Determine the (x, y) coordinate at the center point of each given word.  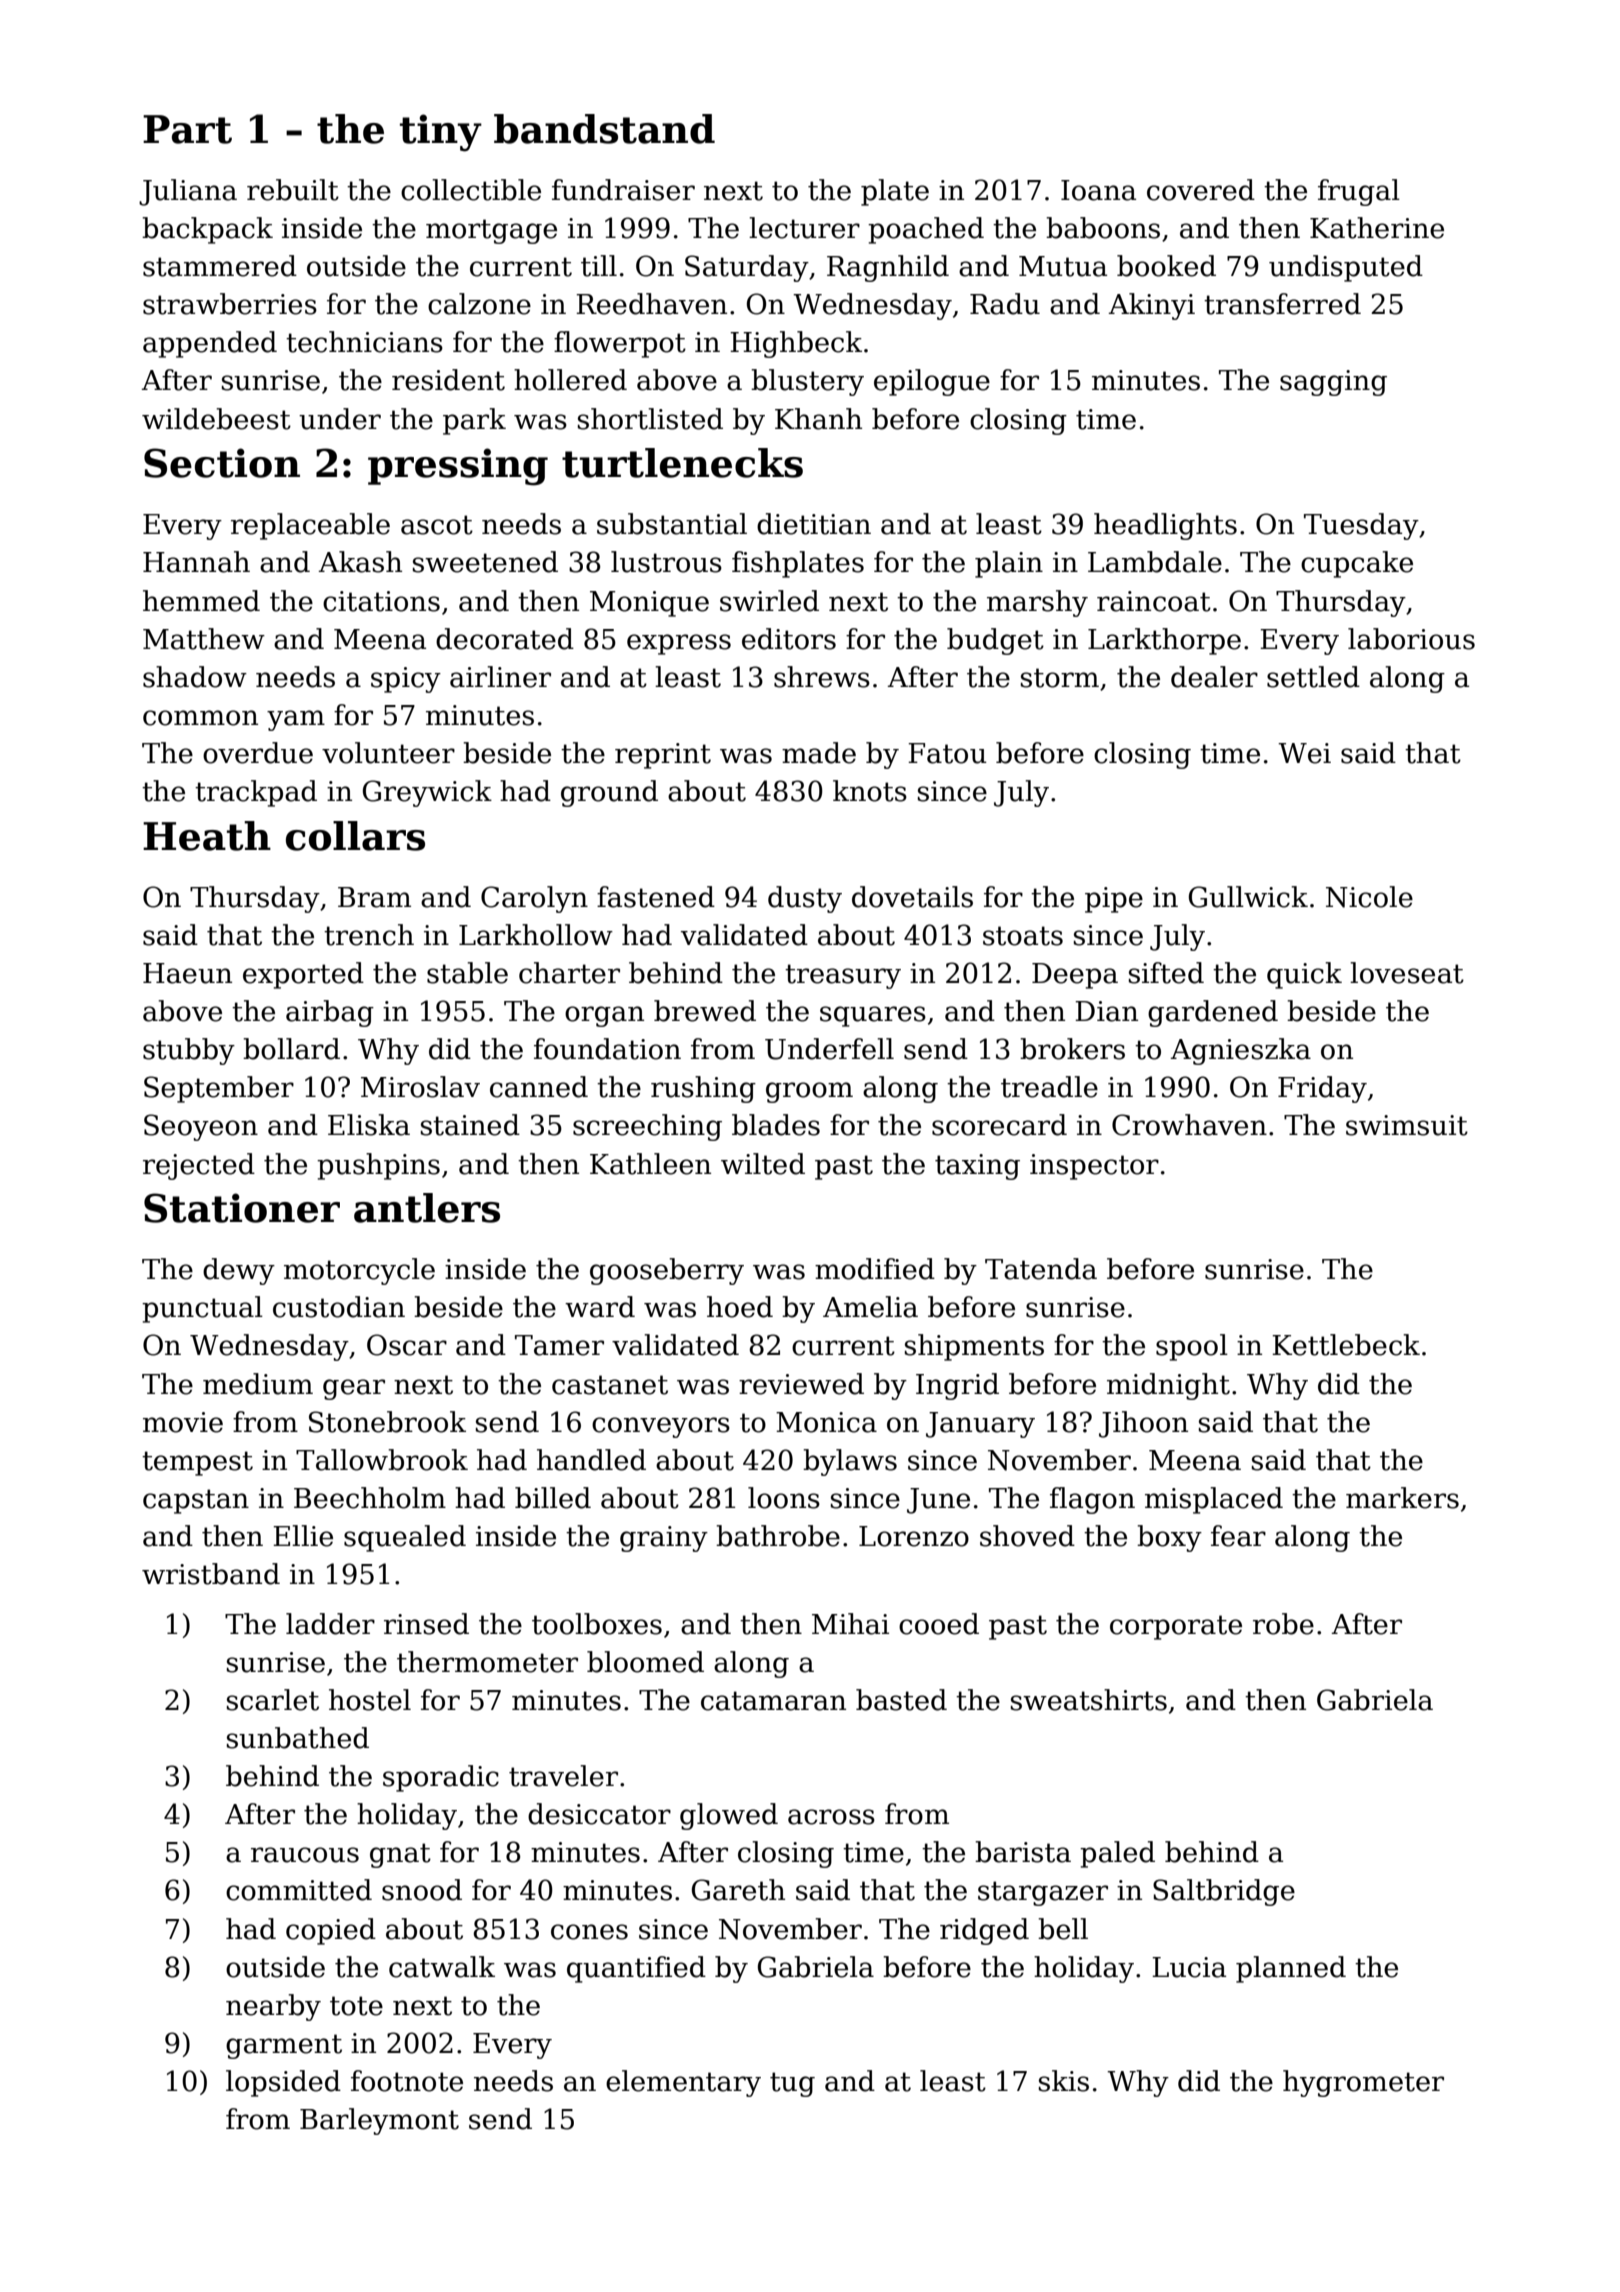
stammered (220, 266)
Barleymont (379, 2121)
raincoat (1154, 601)
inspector (1094, 1167)
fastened (656, 897)
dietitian (814, 524)
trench (369, 935)
